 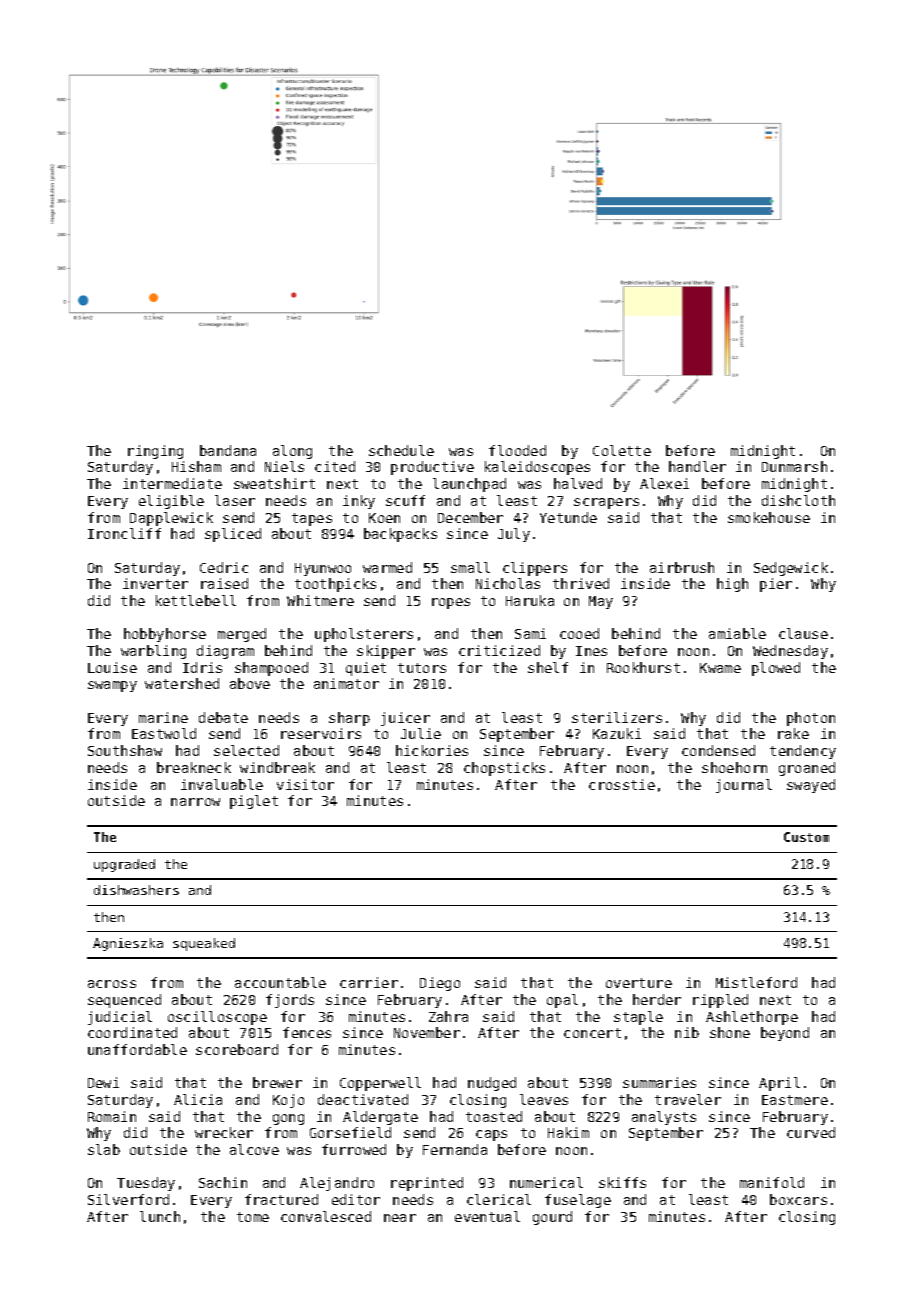 What do you see at coordinates (400, 1218) in the document?
I see `near` at bounding box center [400, 1218].
